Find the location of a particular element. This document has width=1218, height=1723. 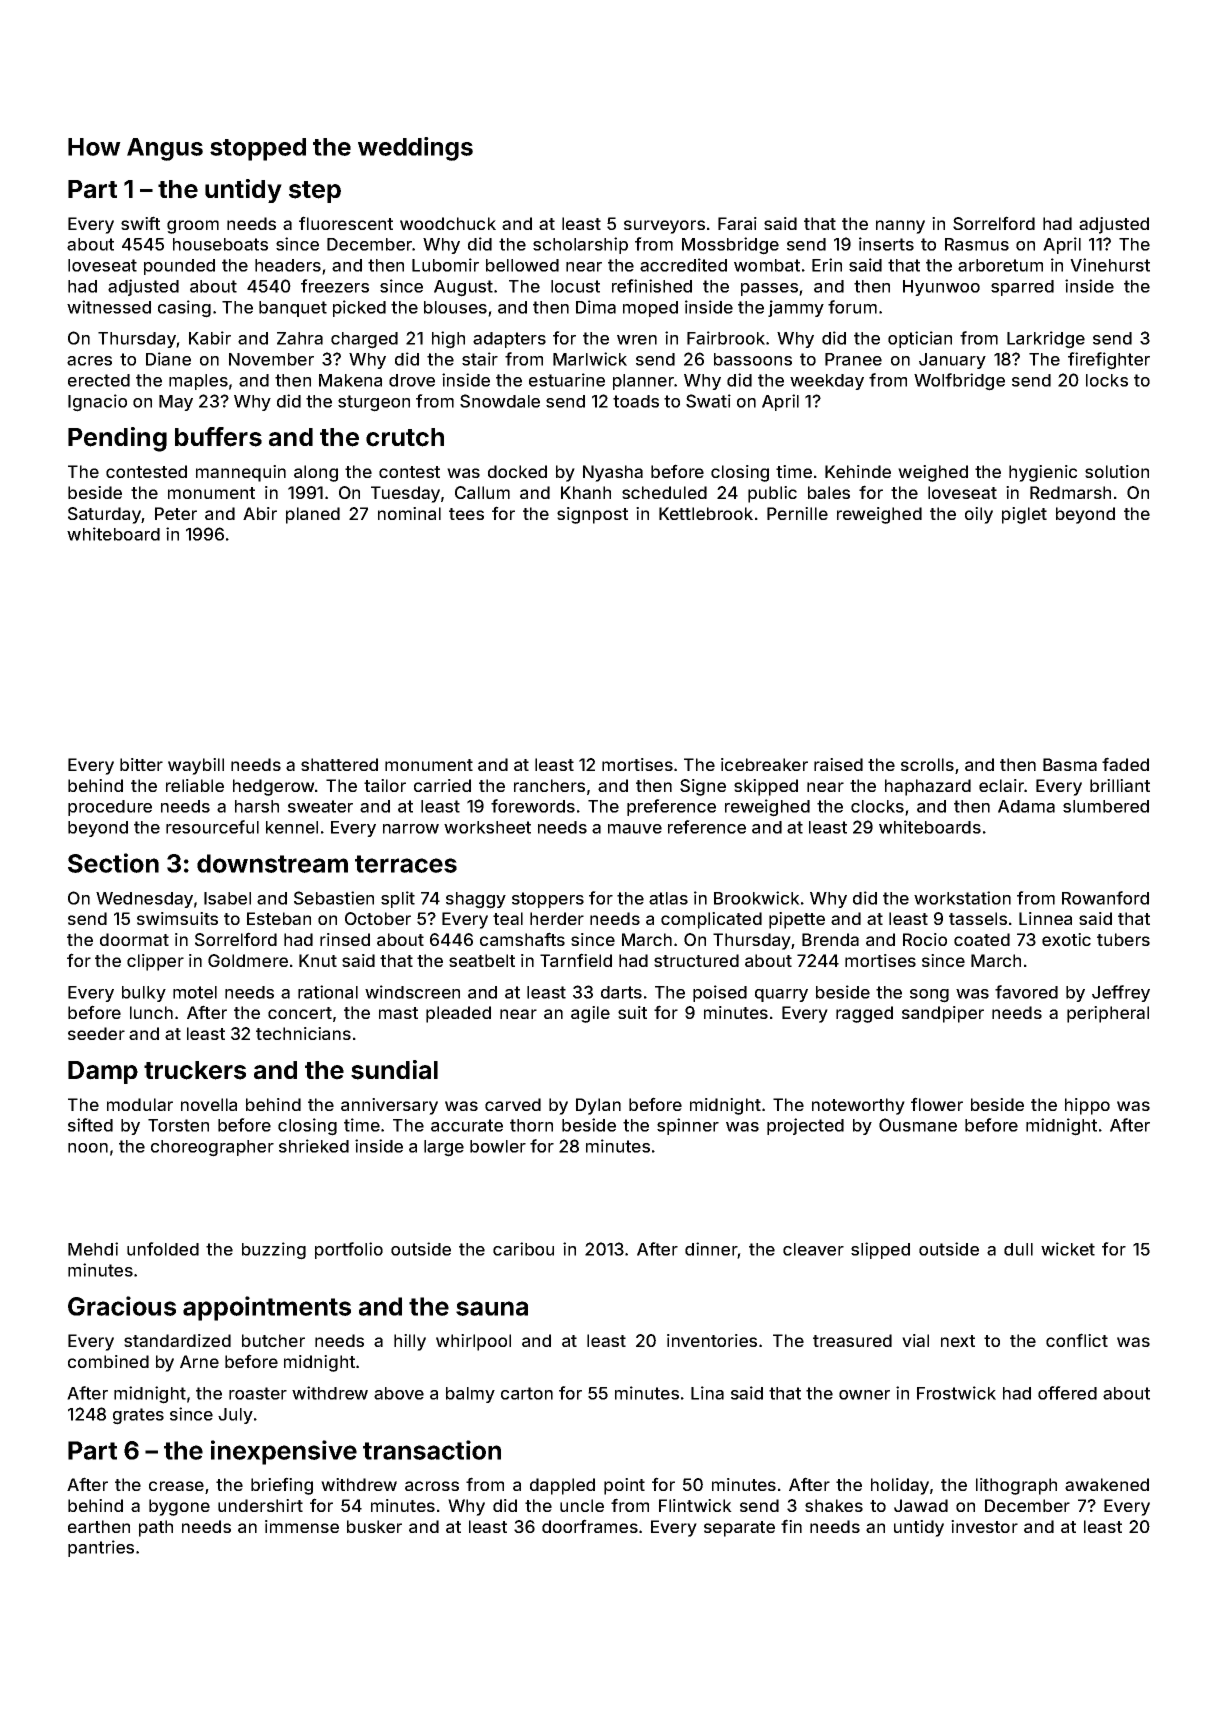

unfolded is located at coordinates (163, 1249).
